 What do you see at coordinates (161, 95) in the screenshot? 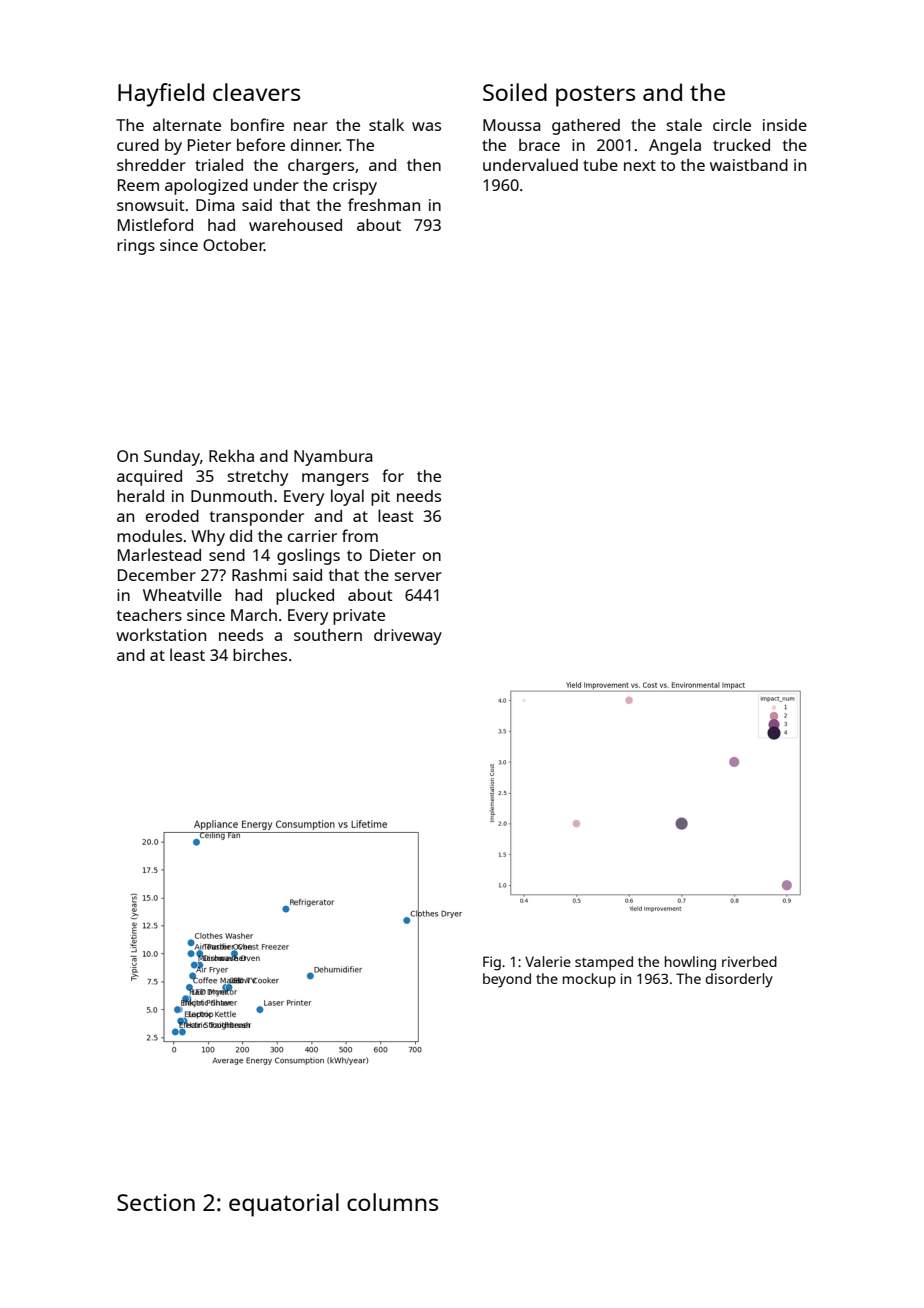
I see `Hayfield` at bounding box center [161, 95].
